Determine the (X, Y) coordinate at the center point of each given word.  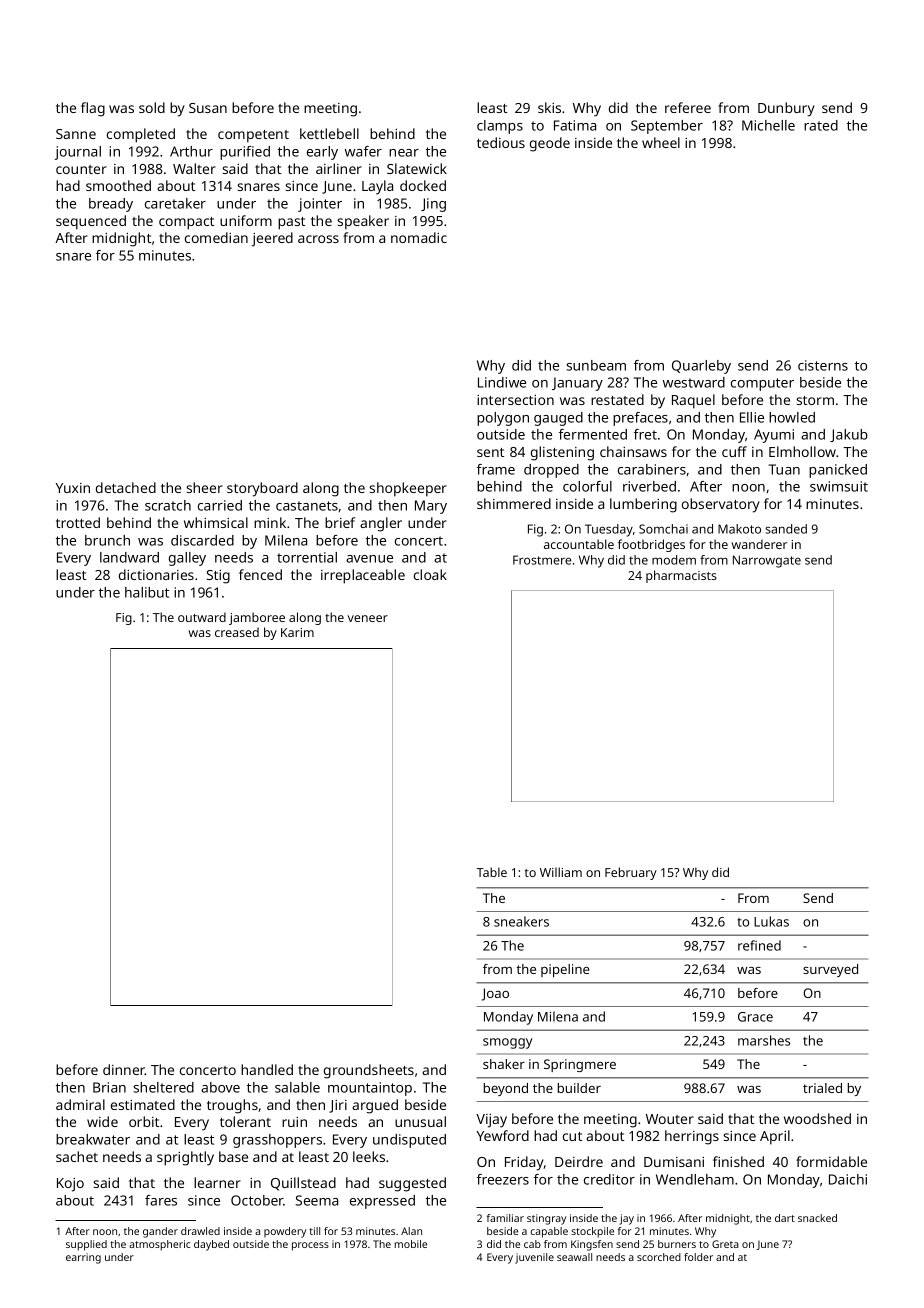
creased (237, 632)
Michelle (768, 125)
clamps (500, 127)
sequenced (91, 222)
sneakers (521, 921)
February (631, 873)
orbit (144, 1121)
